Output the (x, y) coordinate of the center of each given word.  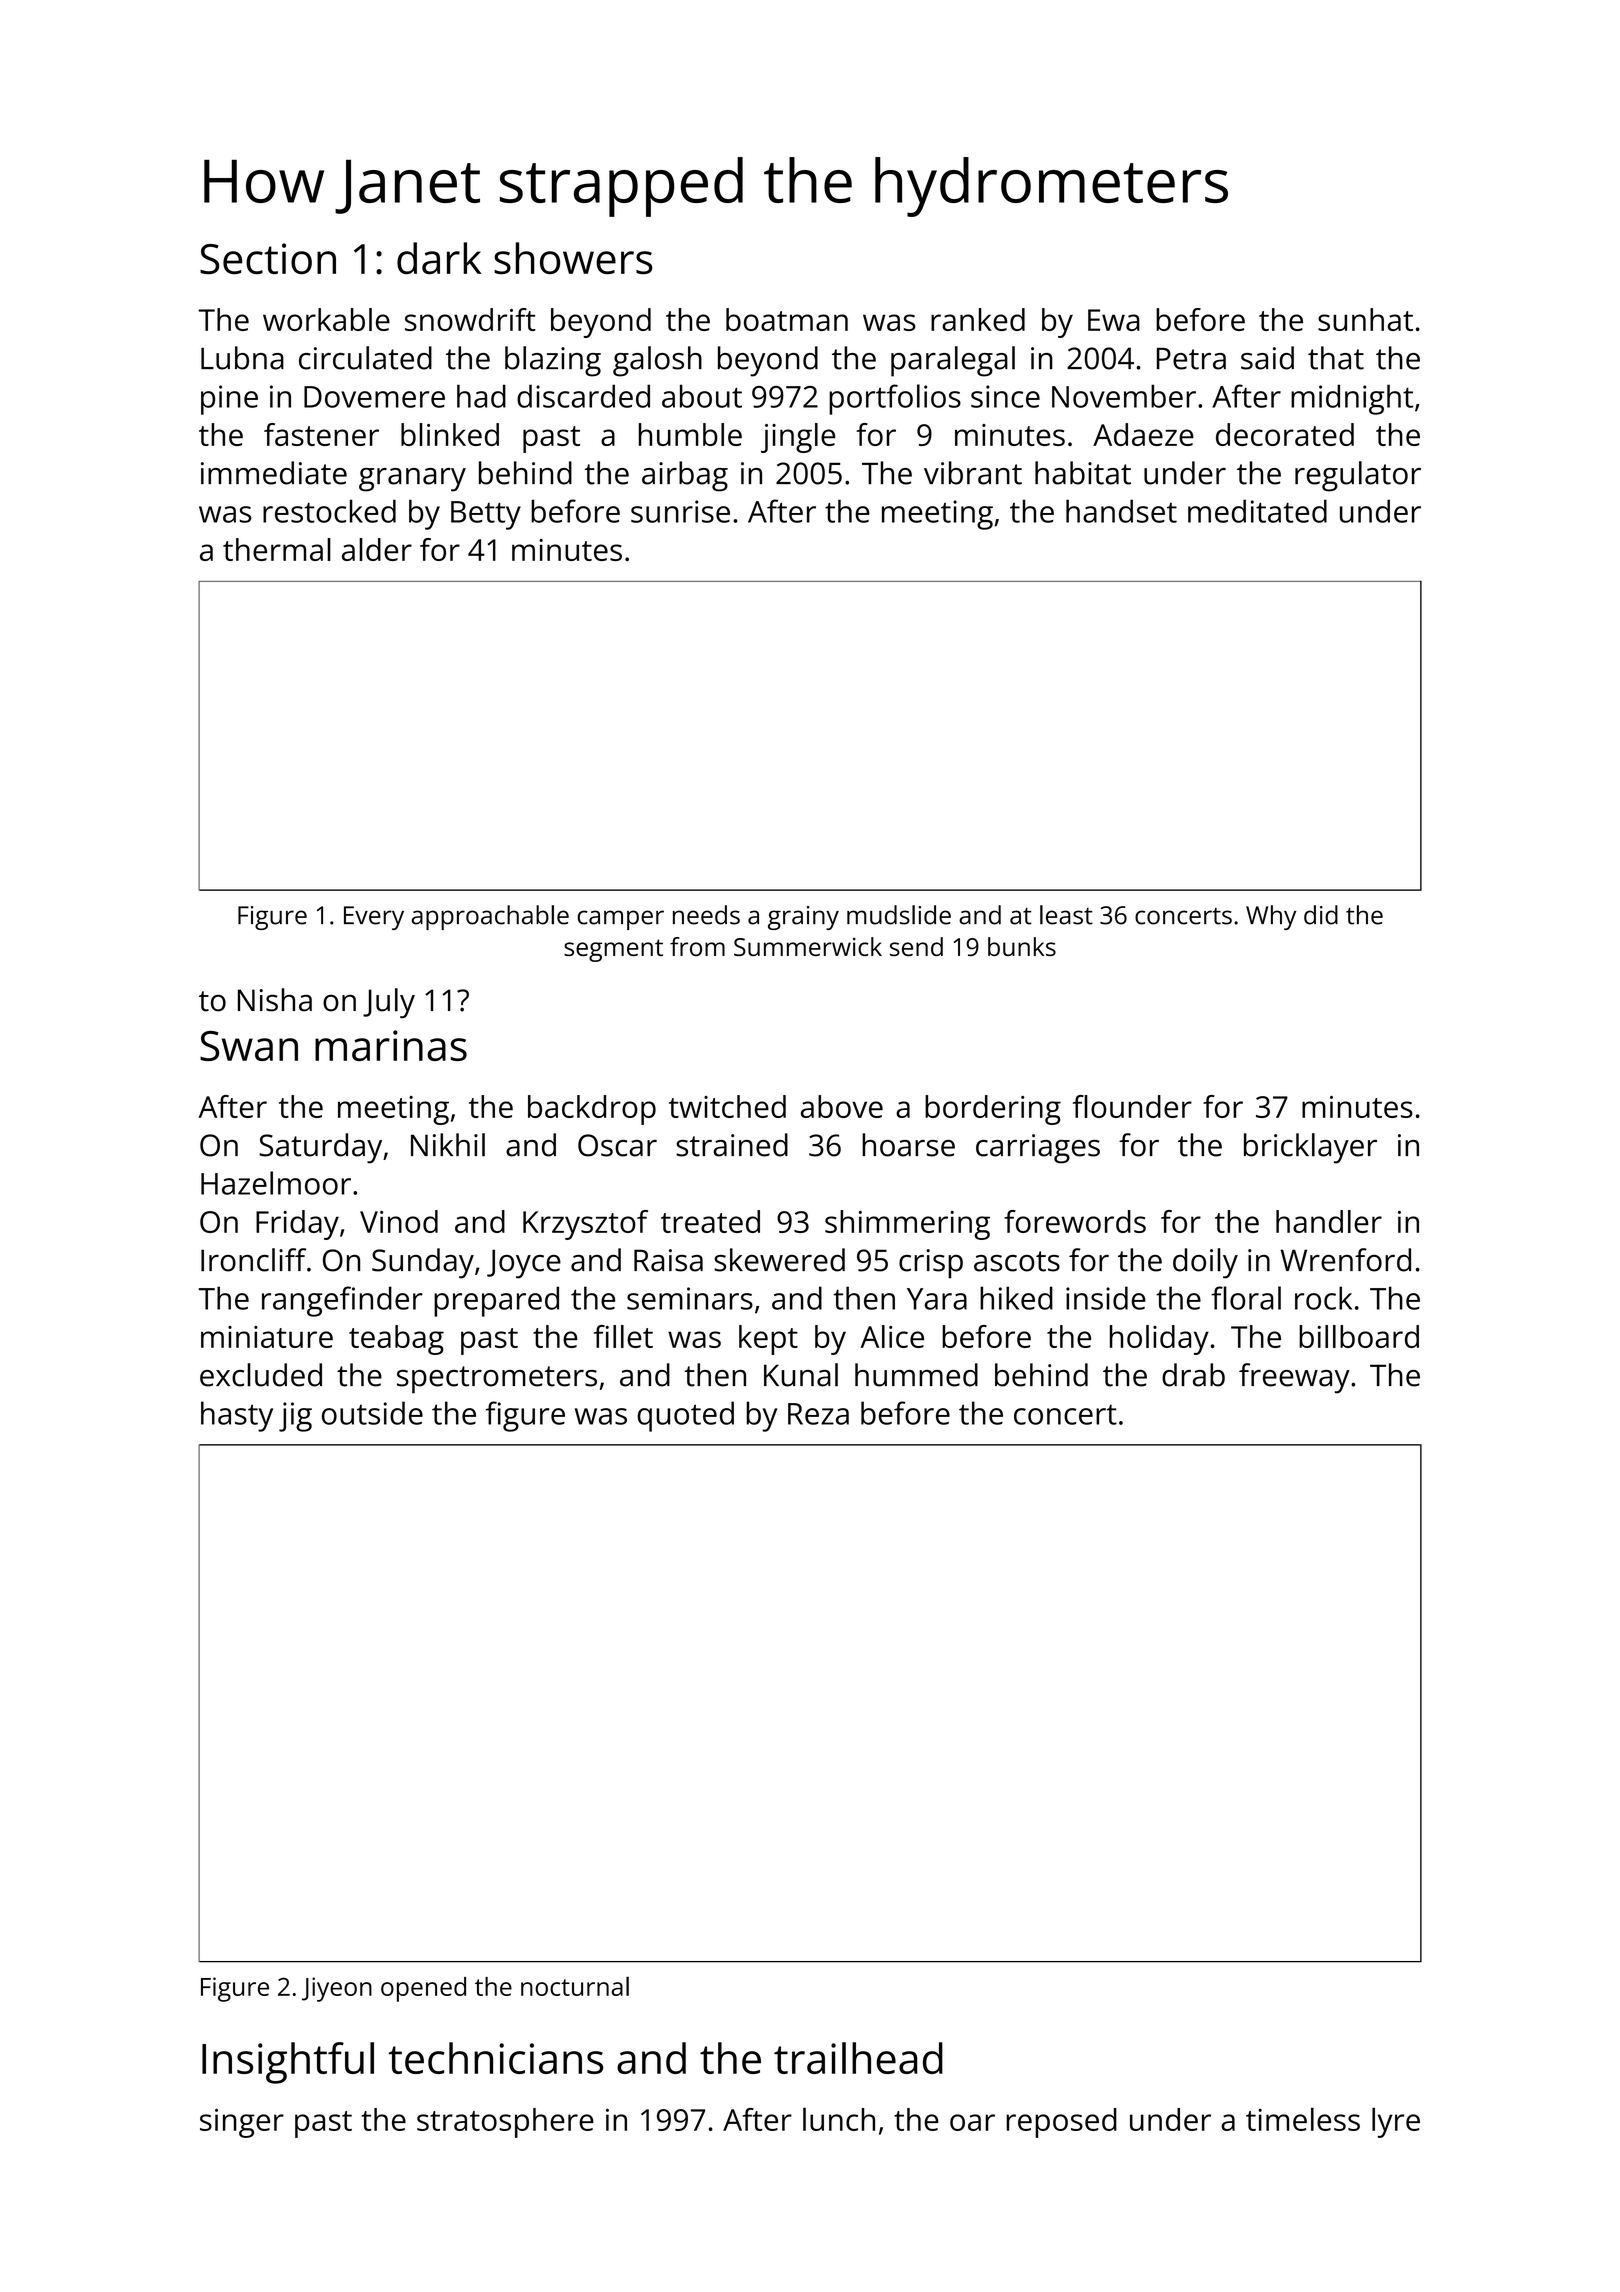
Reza (818, 1414)
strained (732, 1145)
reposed (1061, 2123)
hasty (237, 1416)
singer (242, 2123)
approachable (490, 917)
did (1321, 915)
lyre (1396, 2122)
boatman (787, 319)
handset (1121, 511)
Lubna (242, 358)
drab (1193, 1375)
